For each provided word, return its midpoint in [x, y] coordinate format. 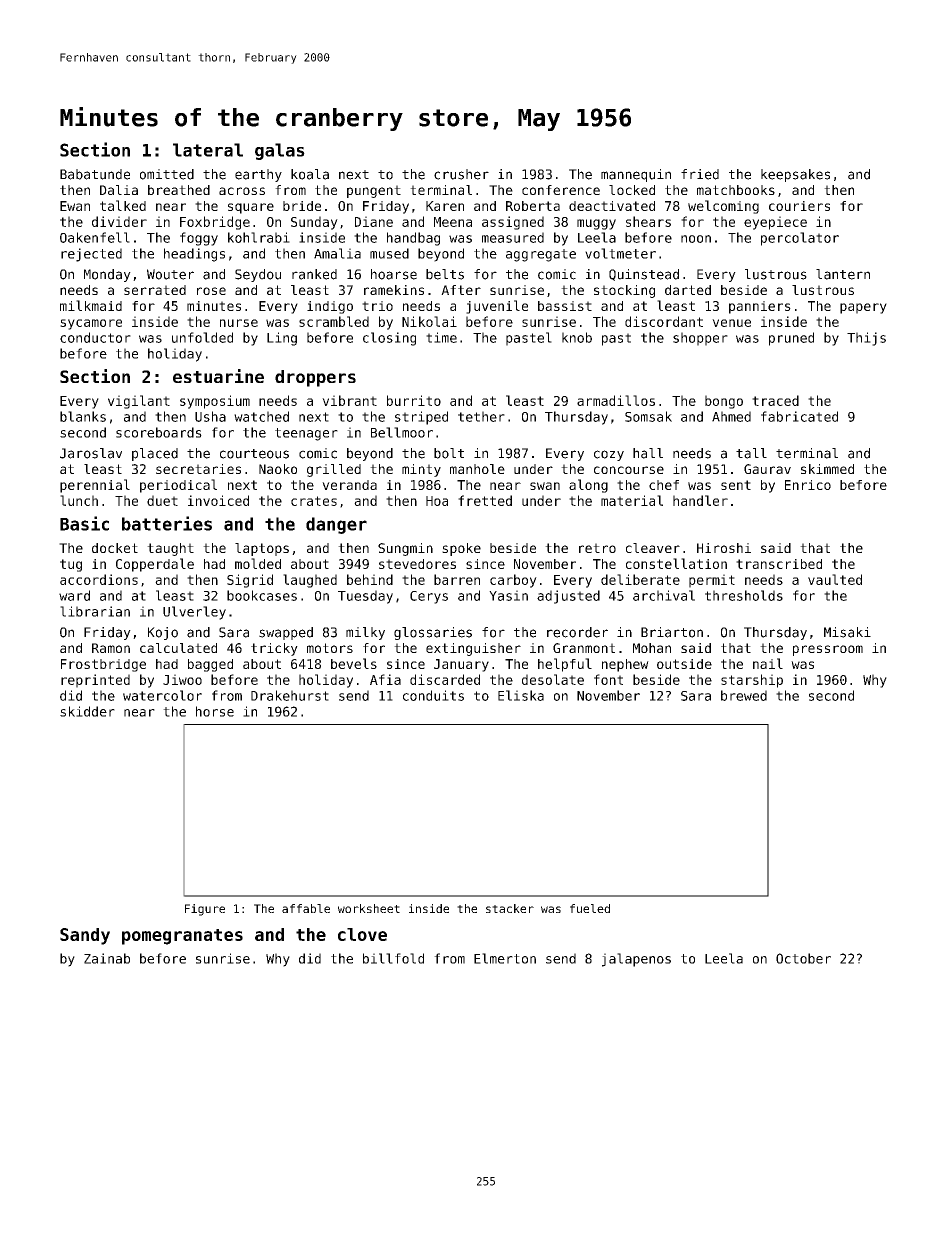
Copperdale [155, 565]
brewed [744, 695]
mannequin [636, 175]
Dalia [119, 190]
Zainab [107, 958]
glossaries [433, 633]
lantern [843, 274]
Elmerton [505, 958]
